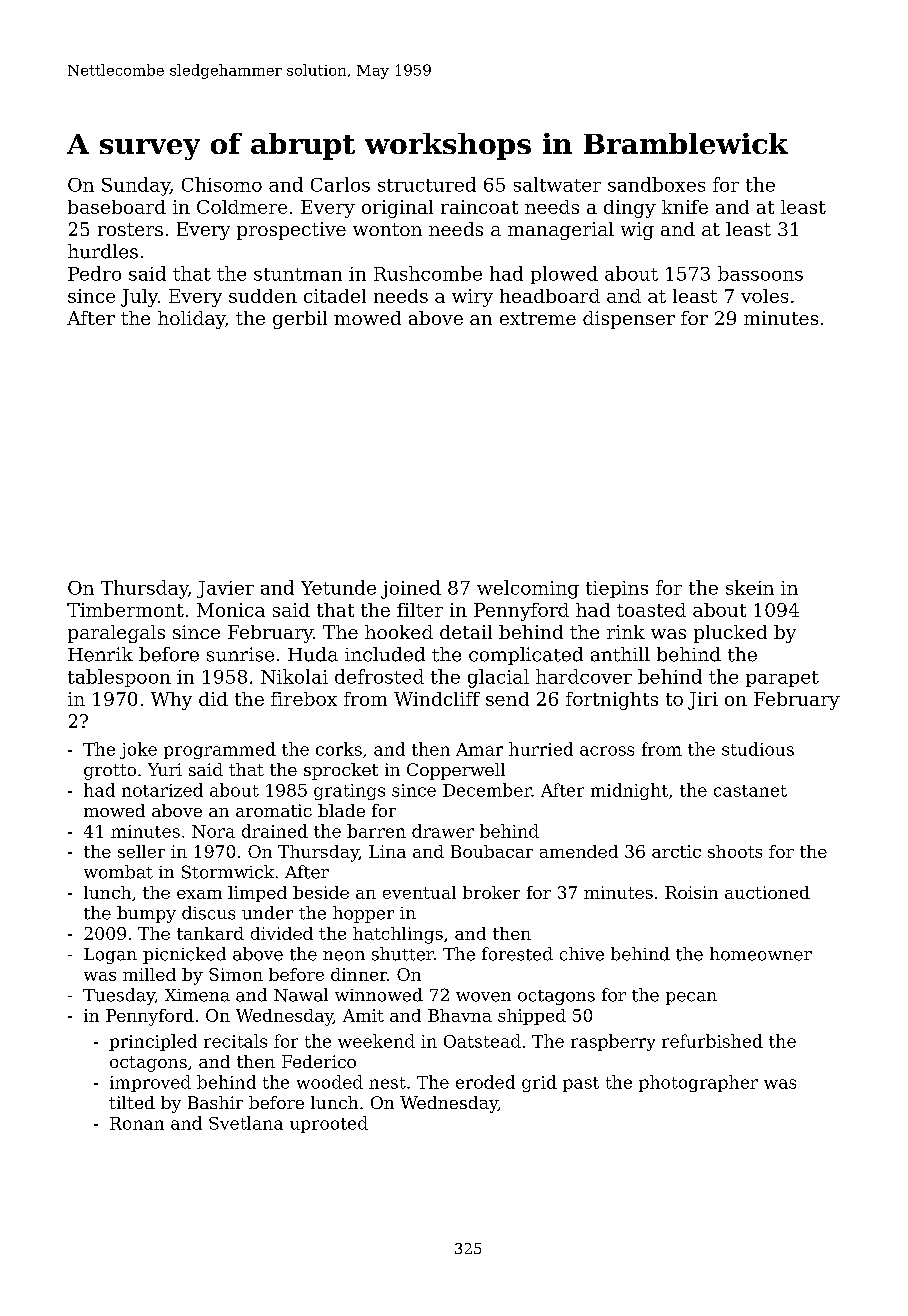 Image resolution: width=908 pixels, height=1316 pixels. Describe the element at coordinates (685, 207) in the screenshot. I see `knife` at that location.
